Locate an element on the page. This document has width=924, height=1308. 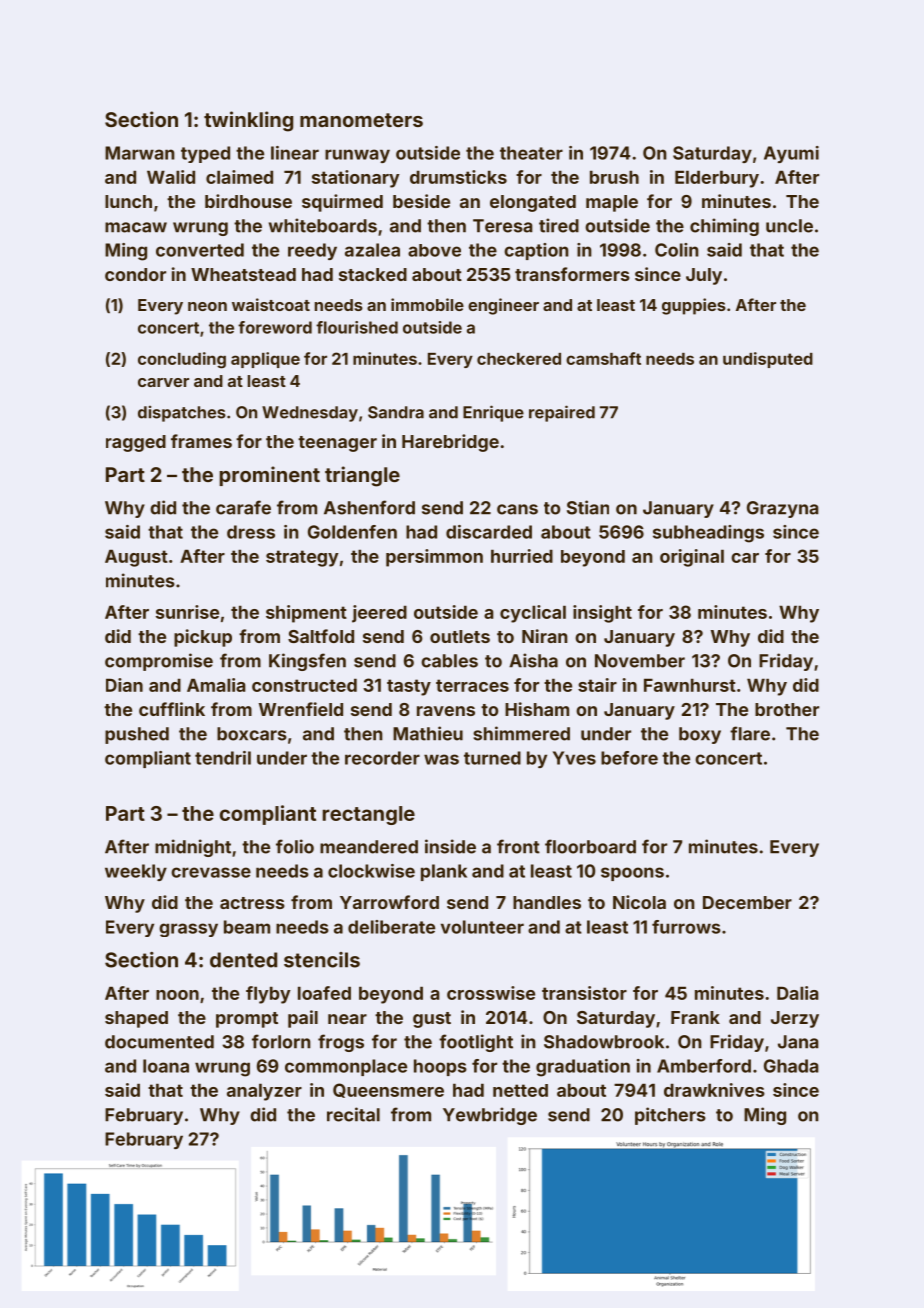
cables is located at coordinates (449, 661).
